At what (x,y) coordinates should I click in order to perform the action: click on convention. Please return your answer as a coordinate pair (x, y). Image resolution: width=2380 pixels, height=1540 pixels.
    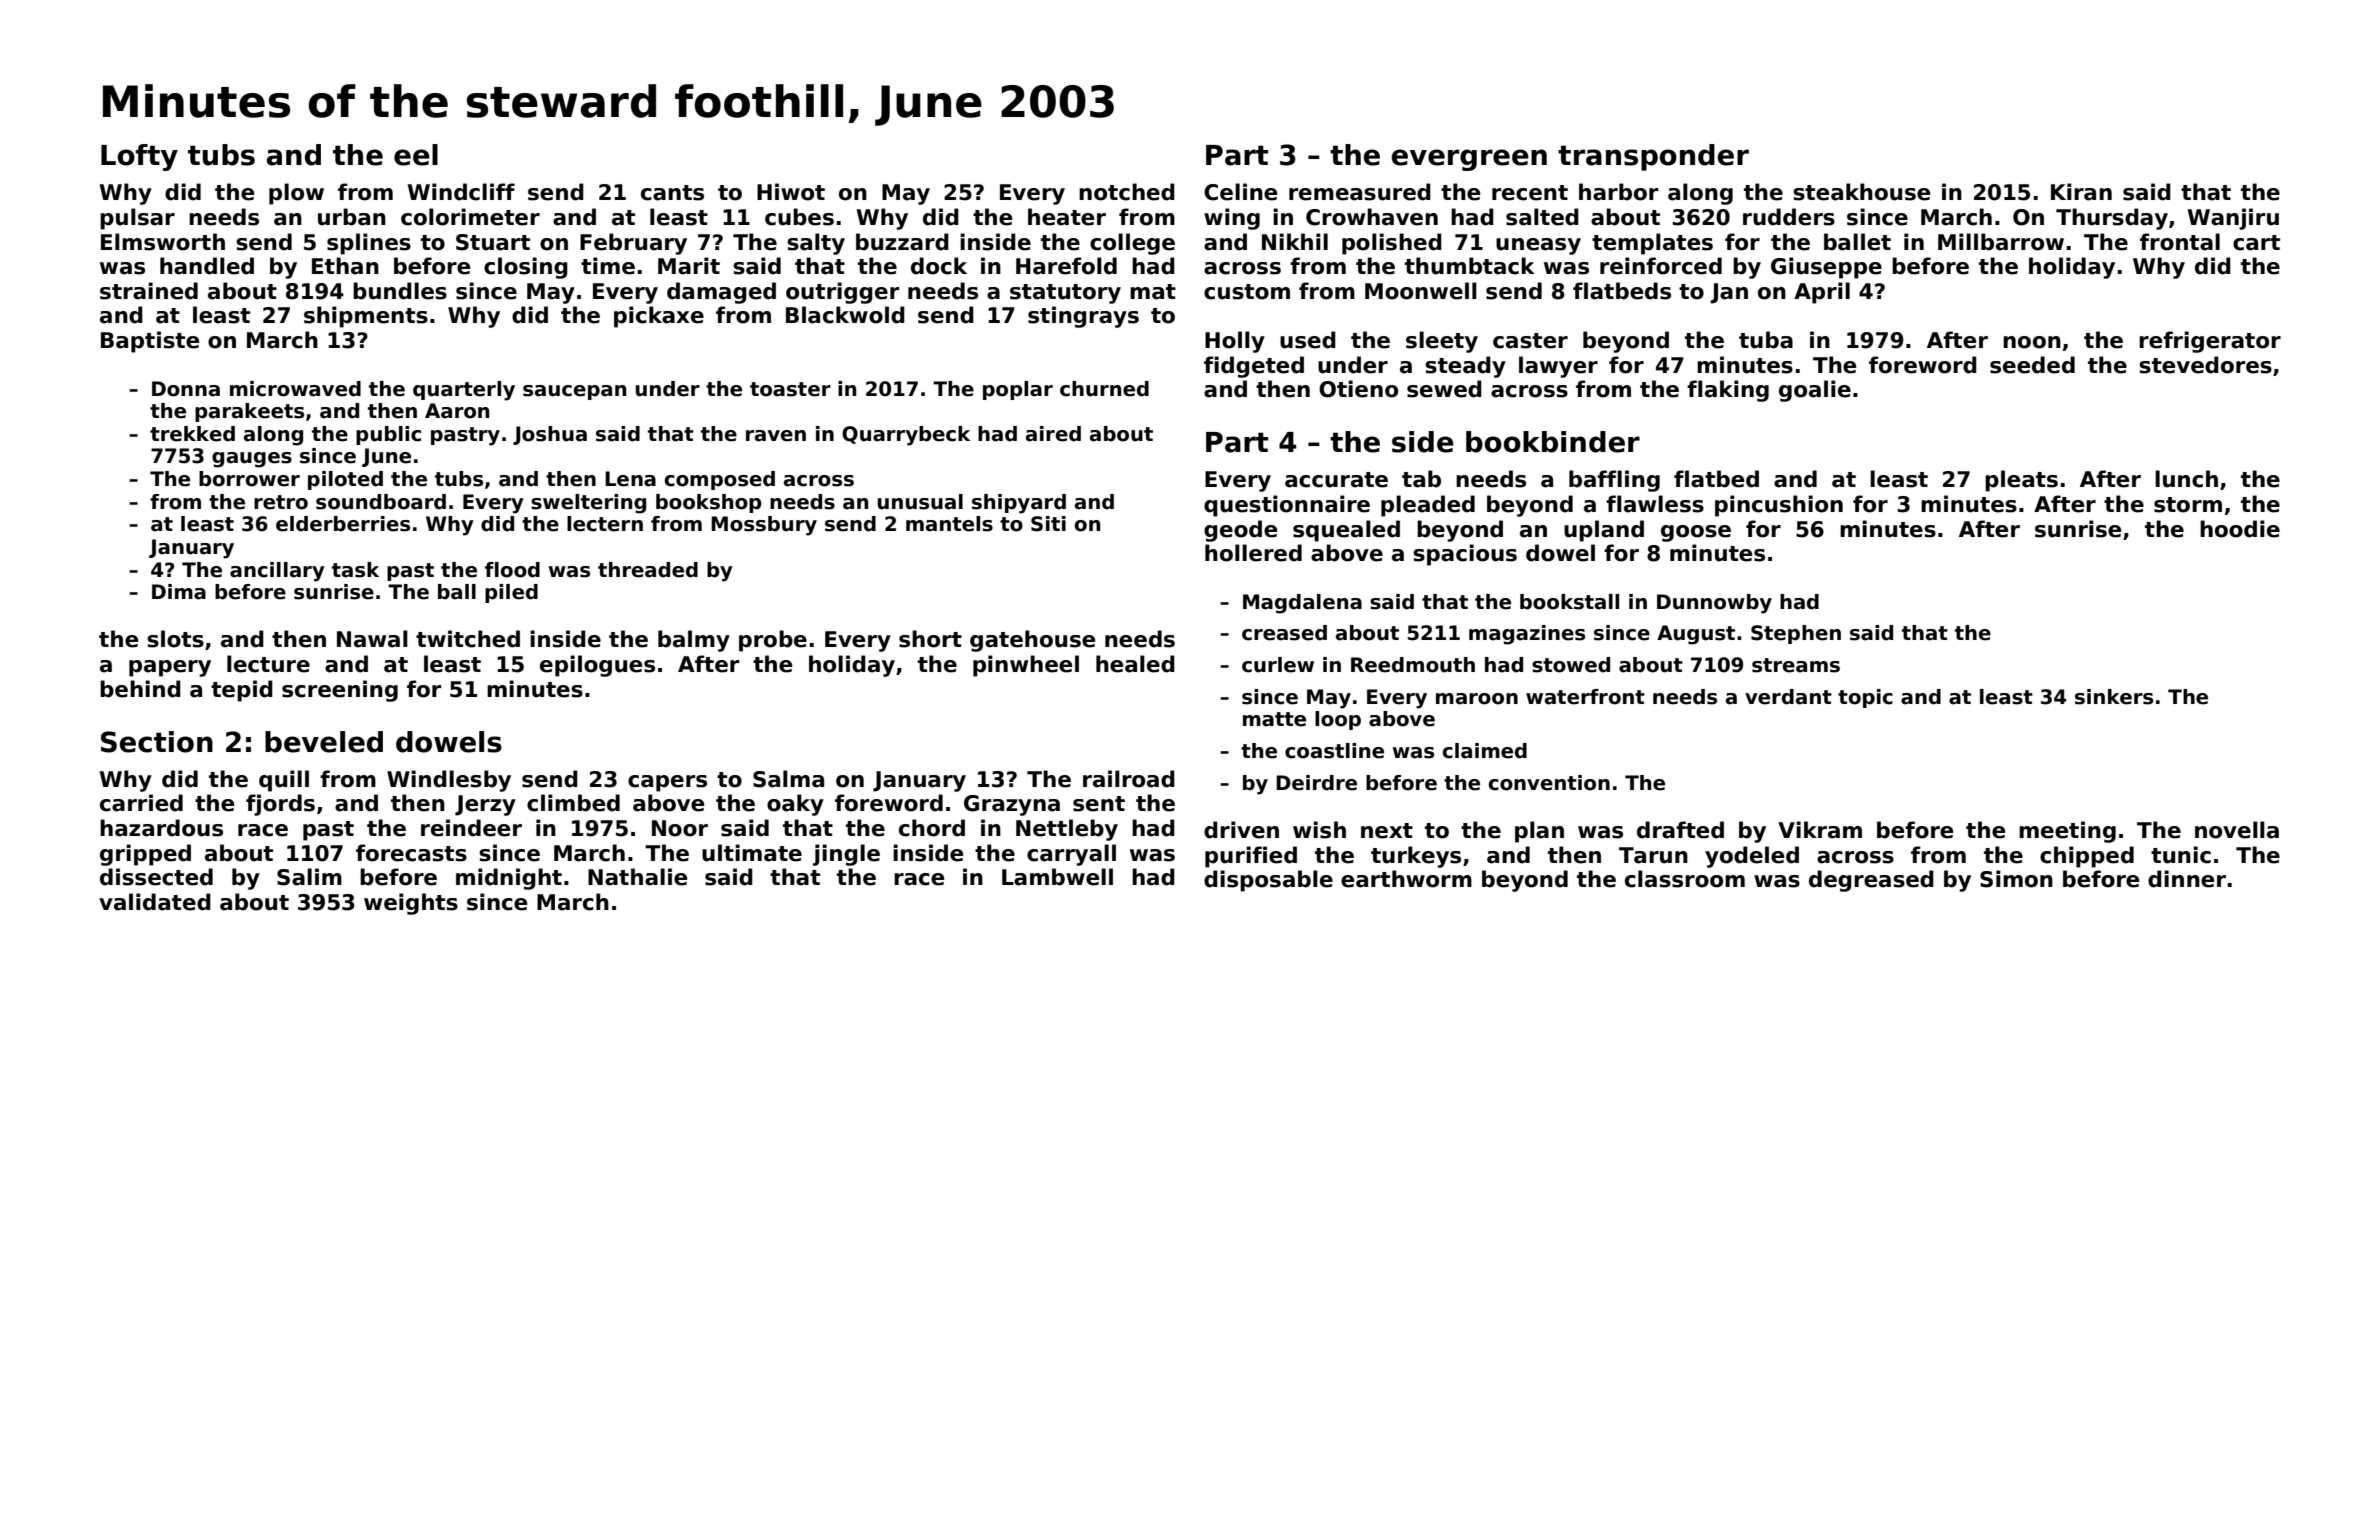
    Looking at the image, I should click on (1549, 783).
